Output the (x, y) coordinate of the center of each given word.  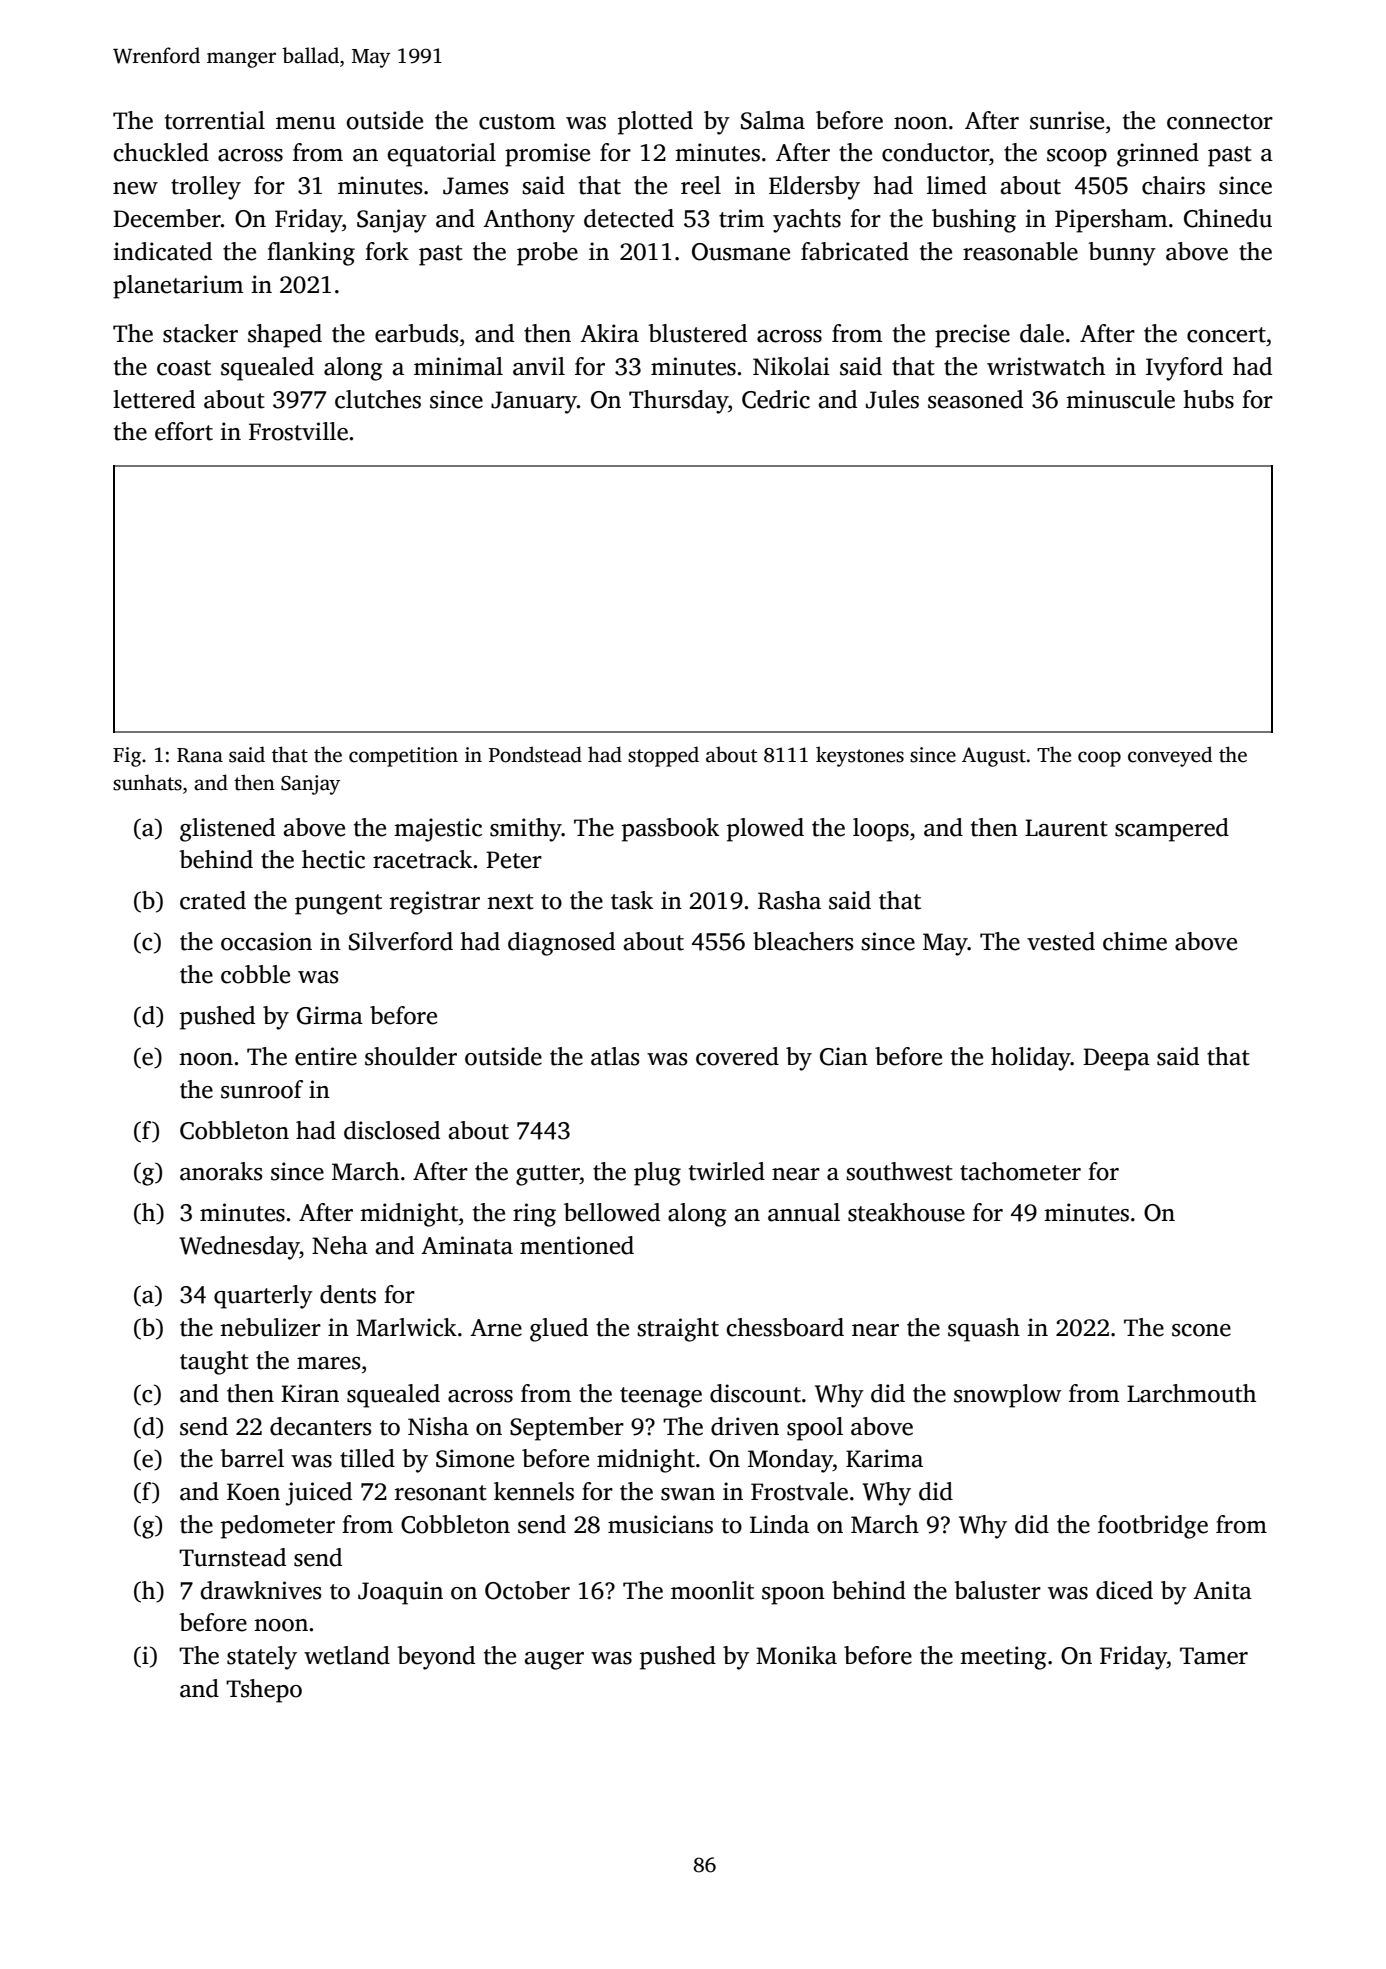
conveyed (1170, 756)
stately (262, 1658)
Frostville (298, 431)
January (534, 402)
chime (1135, 941)
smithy (526, 830)
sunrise (1067, 120)
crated (213, 900)
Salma (773, 120)
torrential (215, 120)
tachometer (1020, 1171)
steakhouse (906, 1212)
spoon (793, 1596)
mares (329, 1363)
